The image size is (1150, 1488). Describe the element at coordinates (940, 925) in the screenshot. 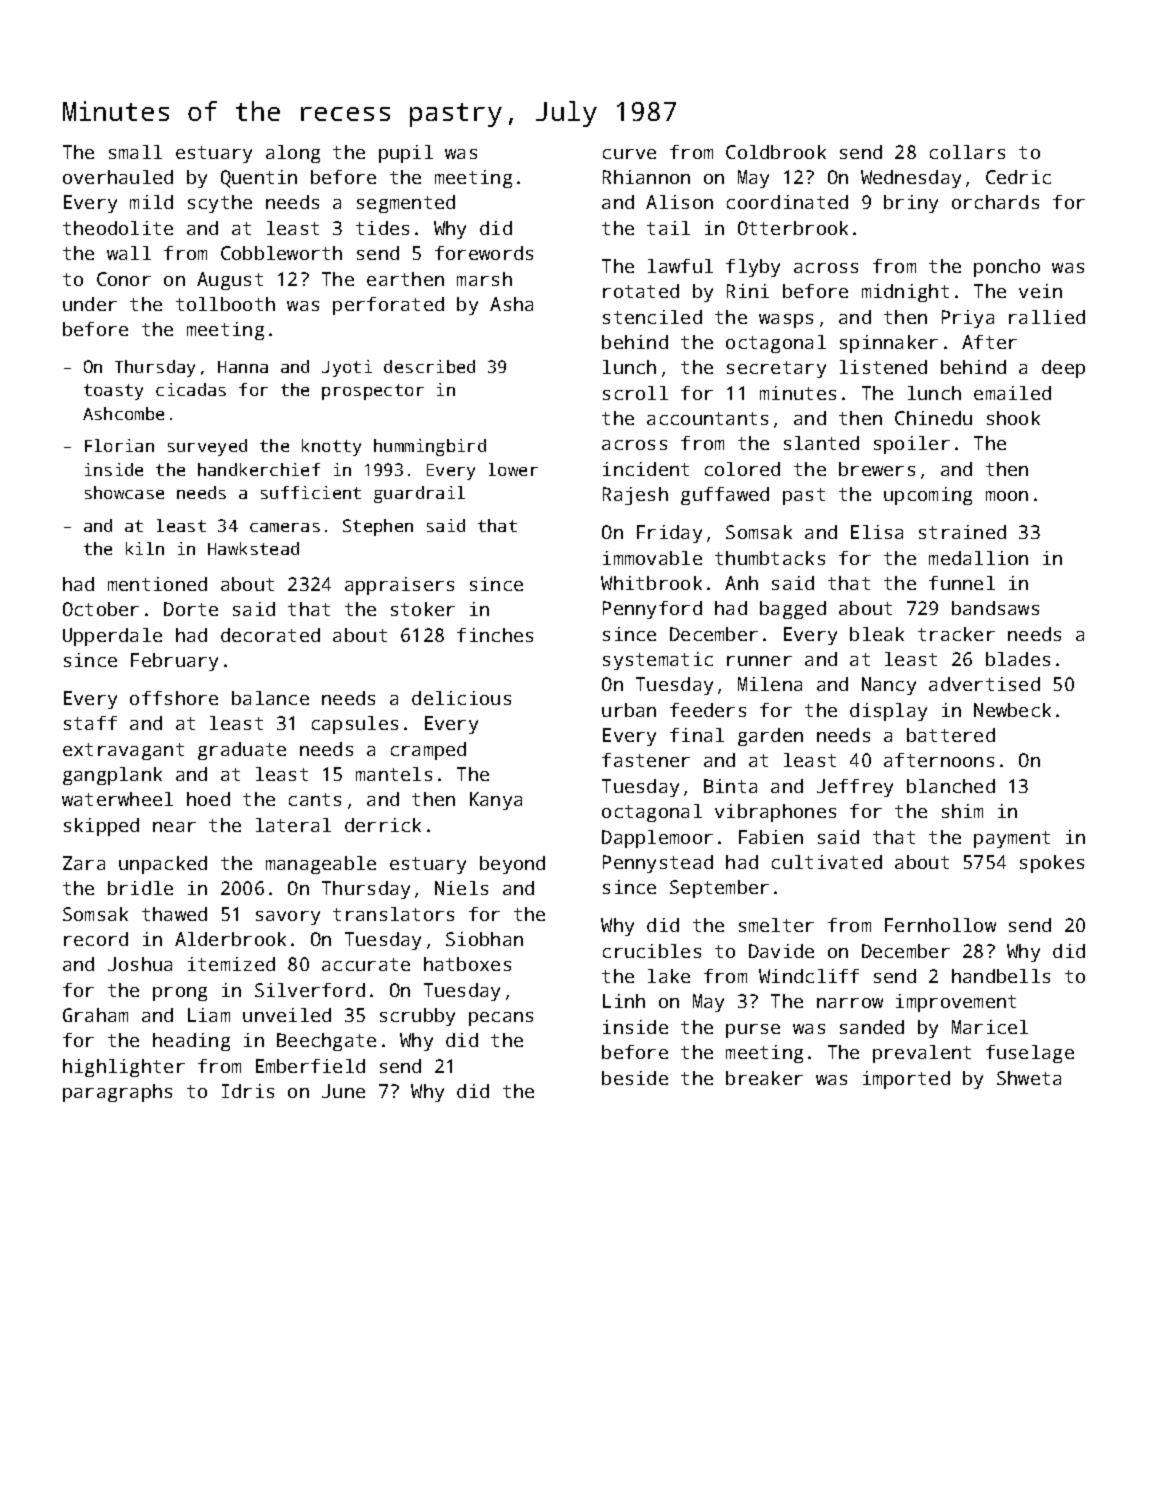

I see `Fernhollow` at that location.
